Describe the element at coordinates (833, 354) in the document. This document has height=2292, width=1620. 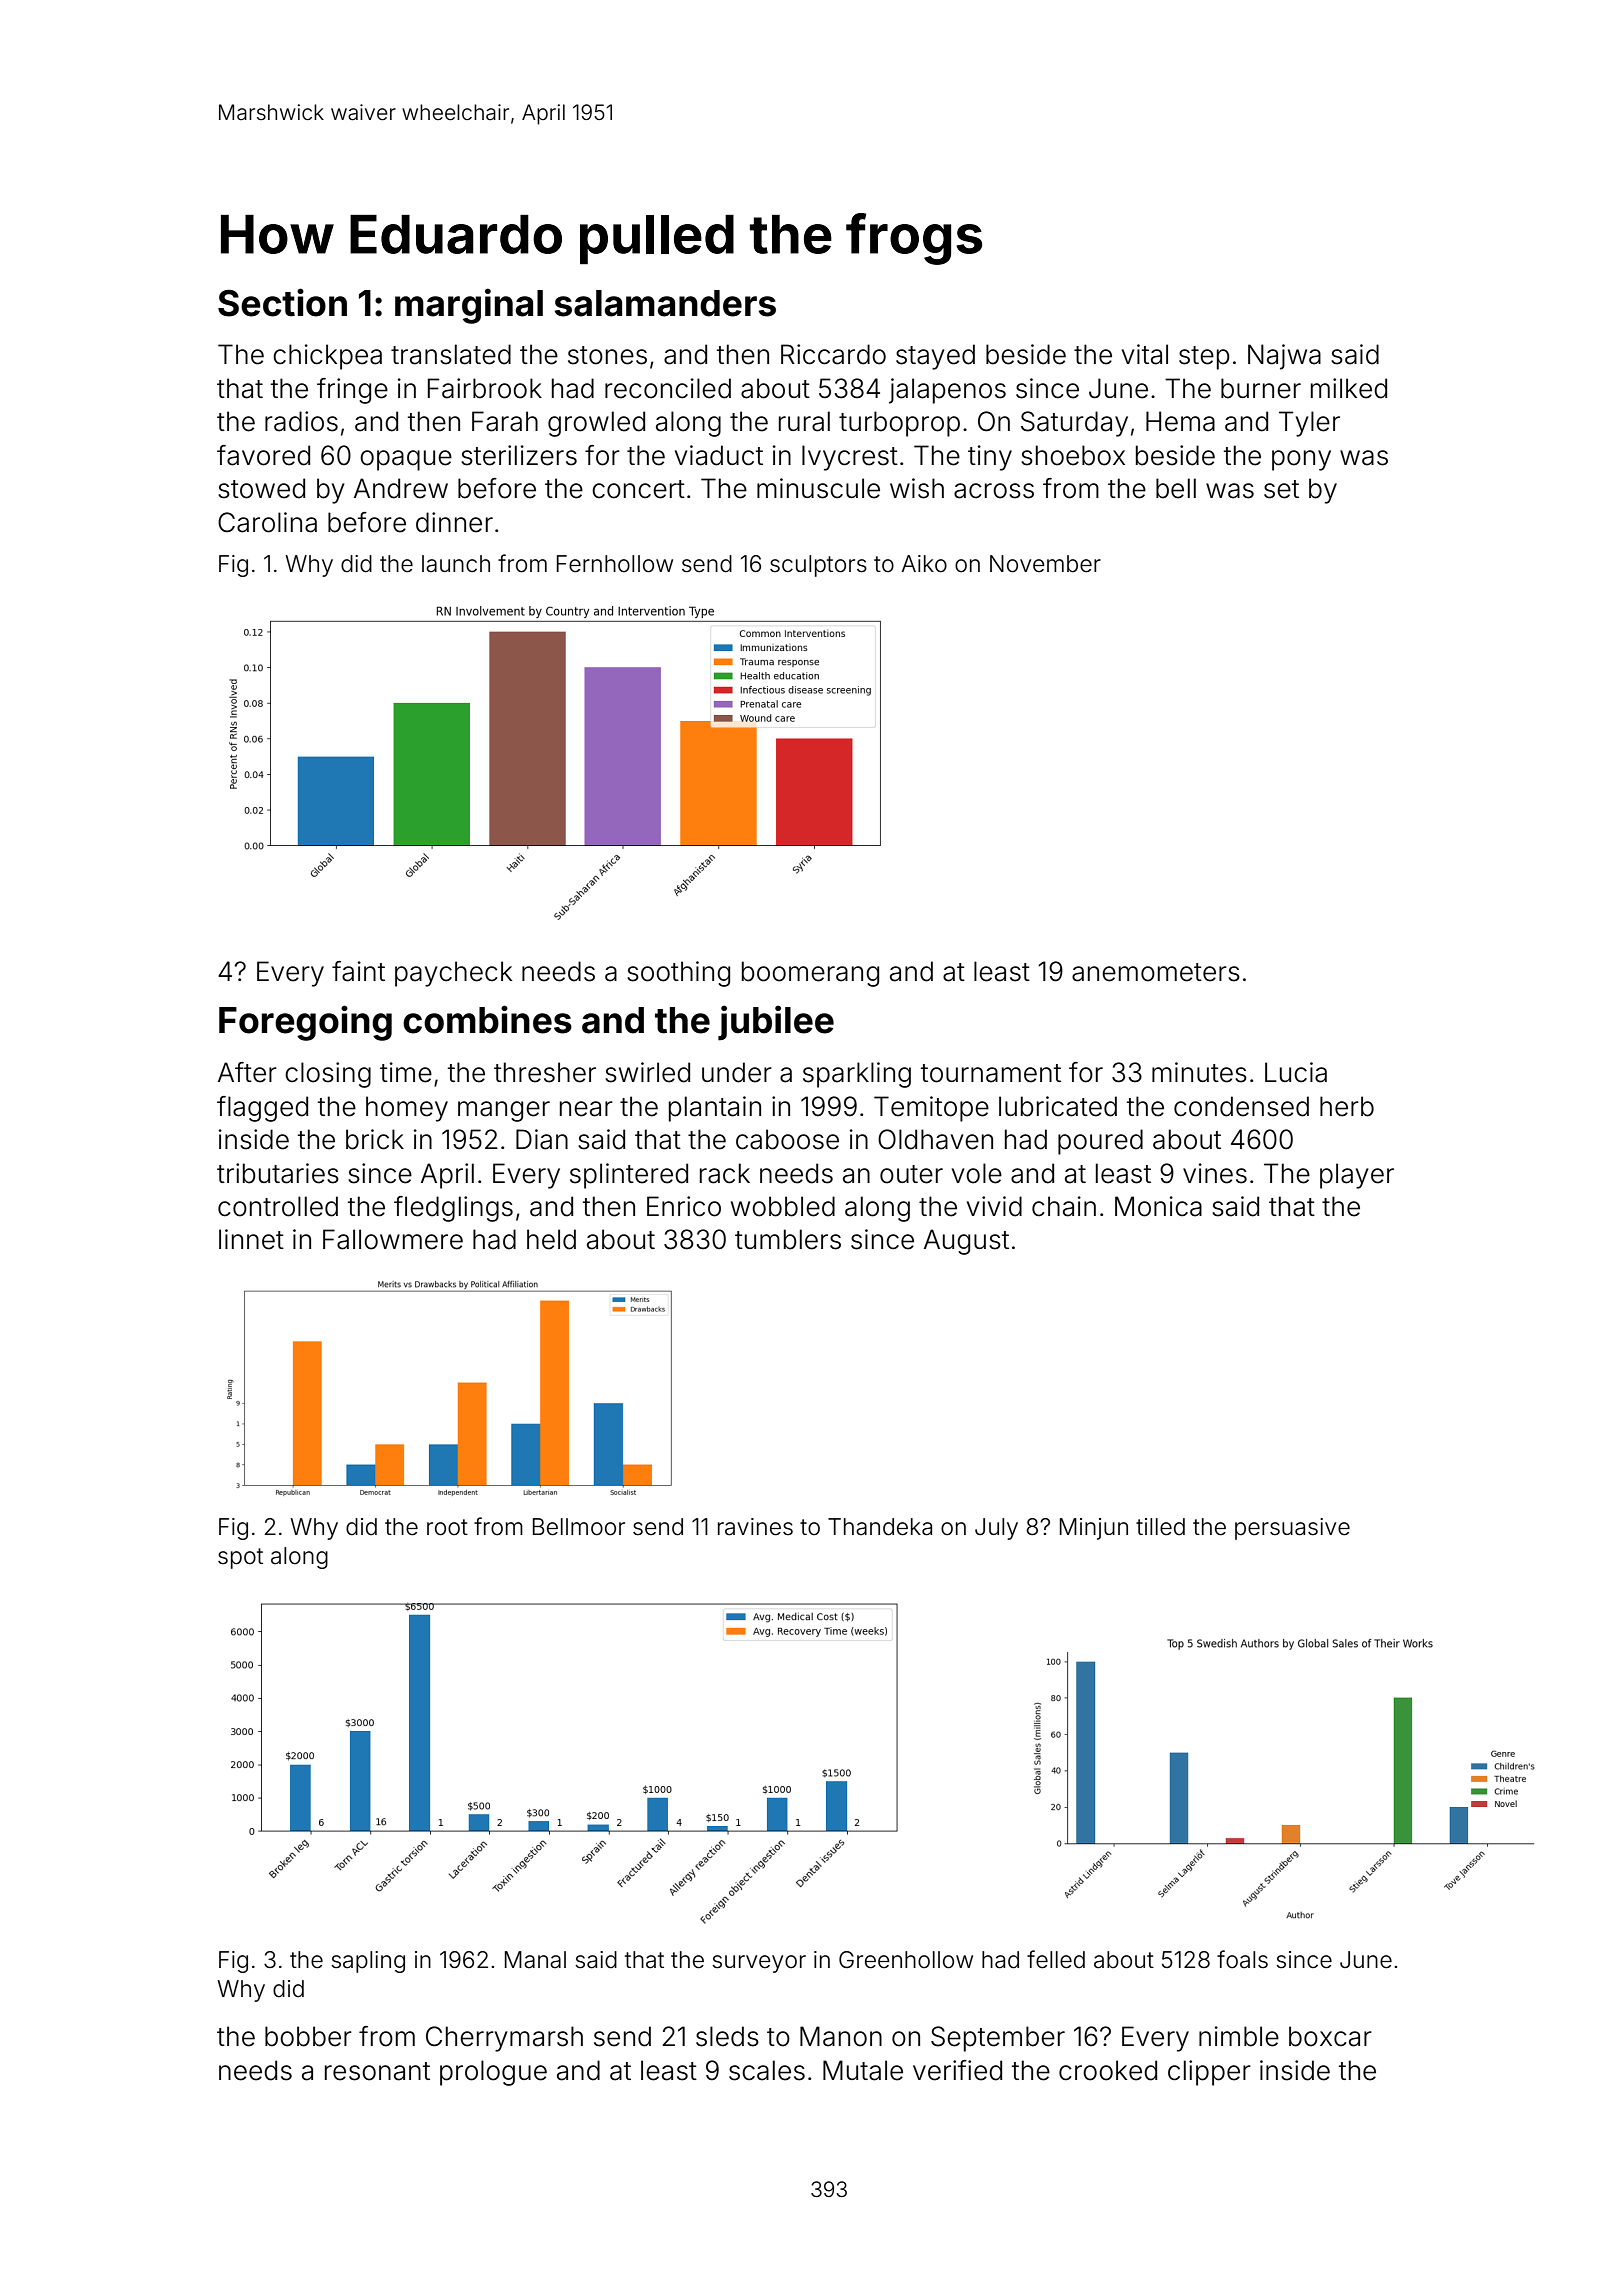
I see `Riccardo` at that location.
